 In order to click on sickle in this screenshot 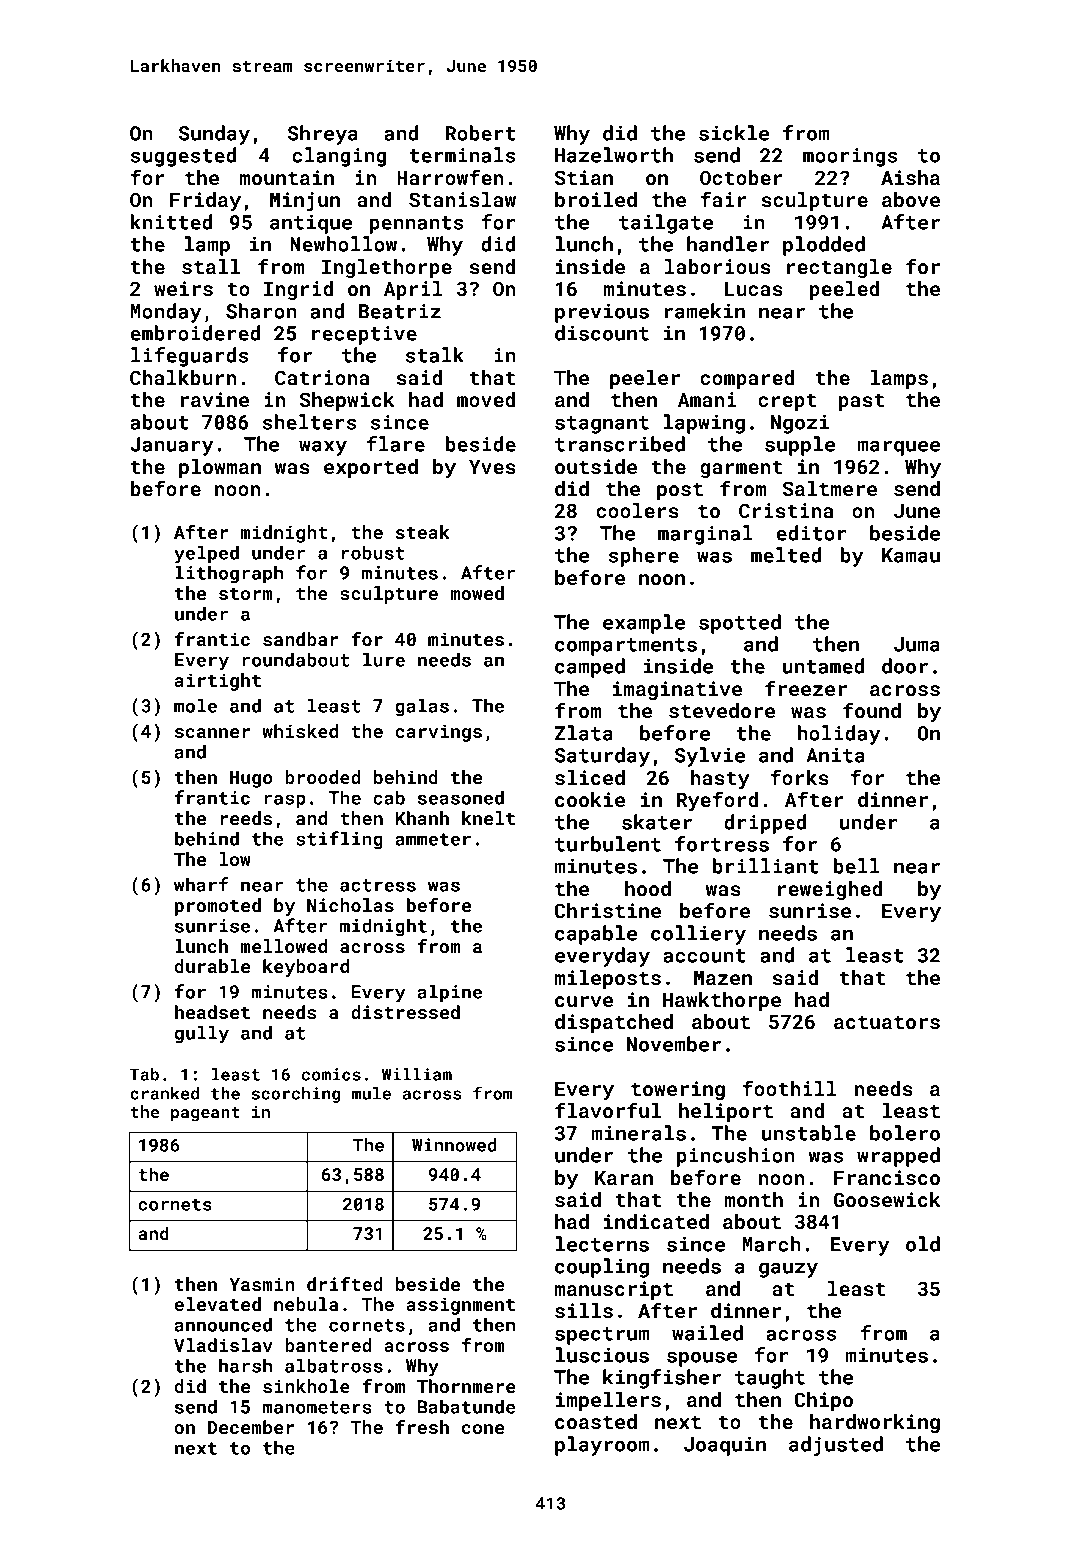, I will do `click(734, 133)`.
